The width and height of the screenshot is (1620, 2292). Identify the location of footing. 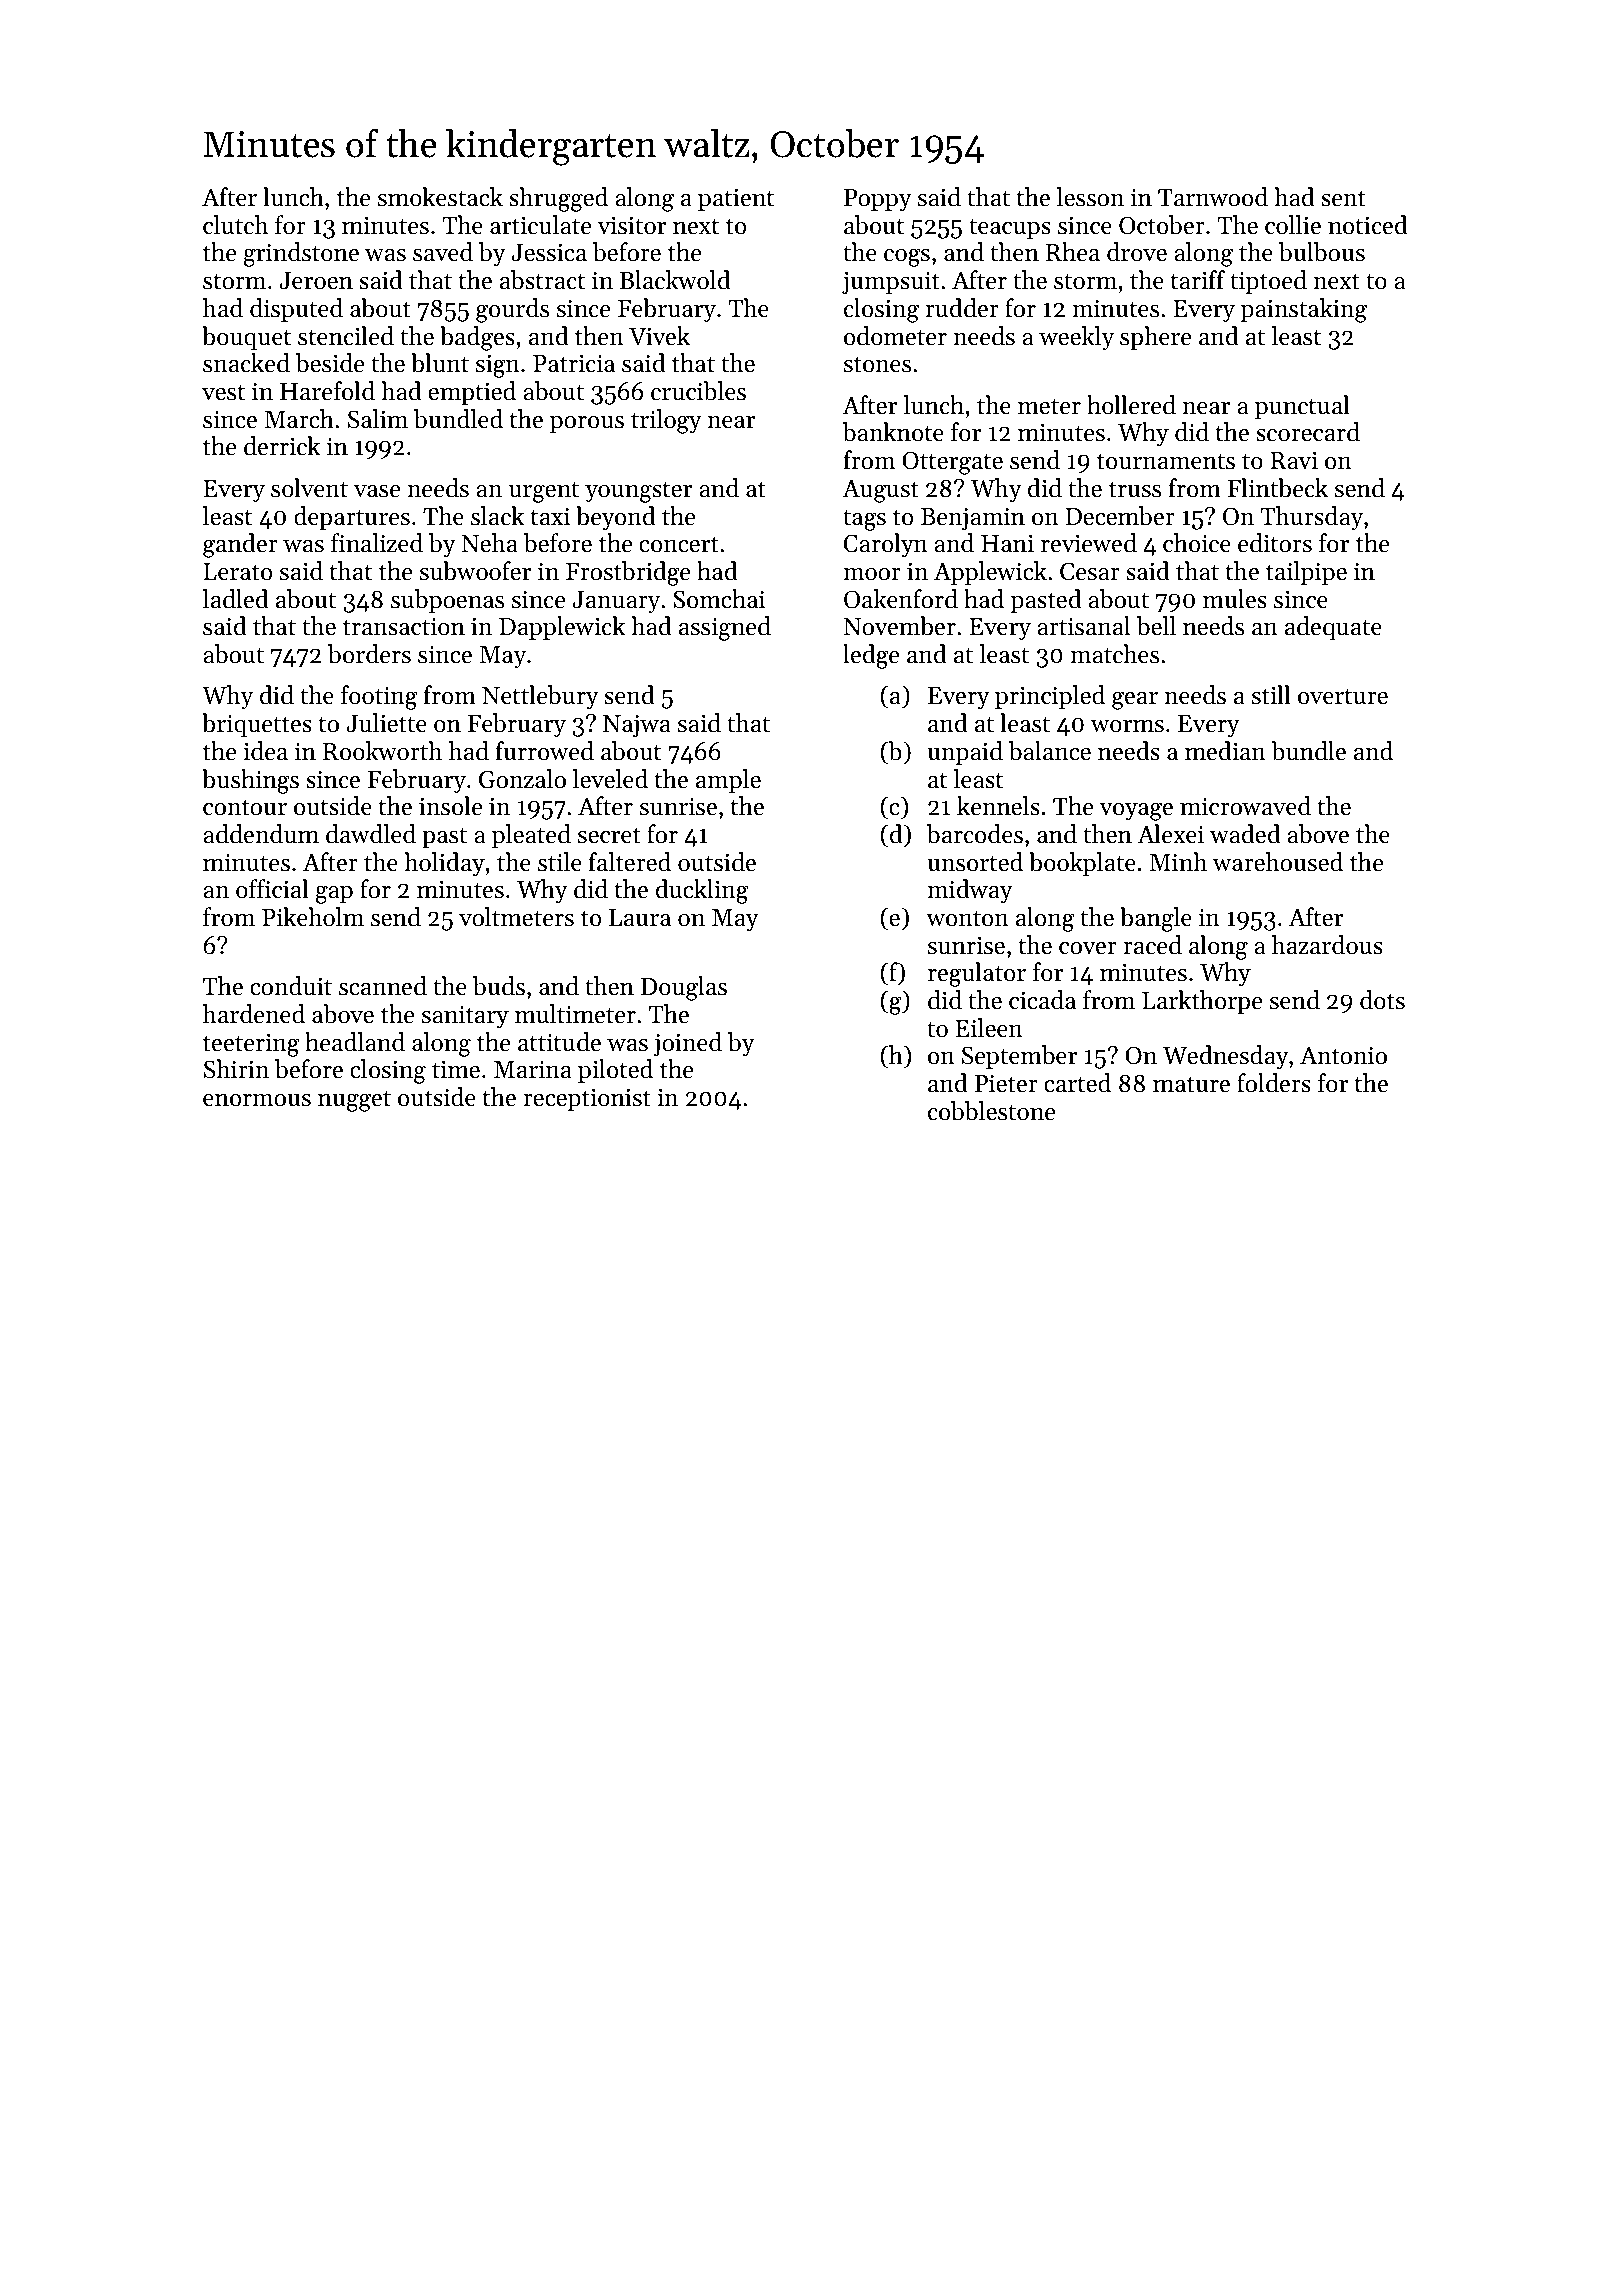
(379, 697).
